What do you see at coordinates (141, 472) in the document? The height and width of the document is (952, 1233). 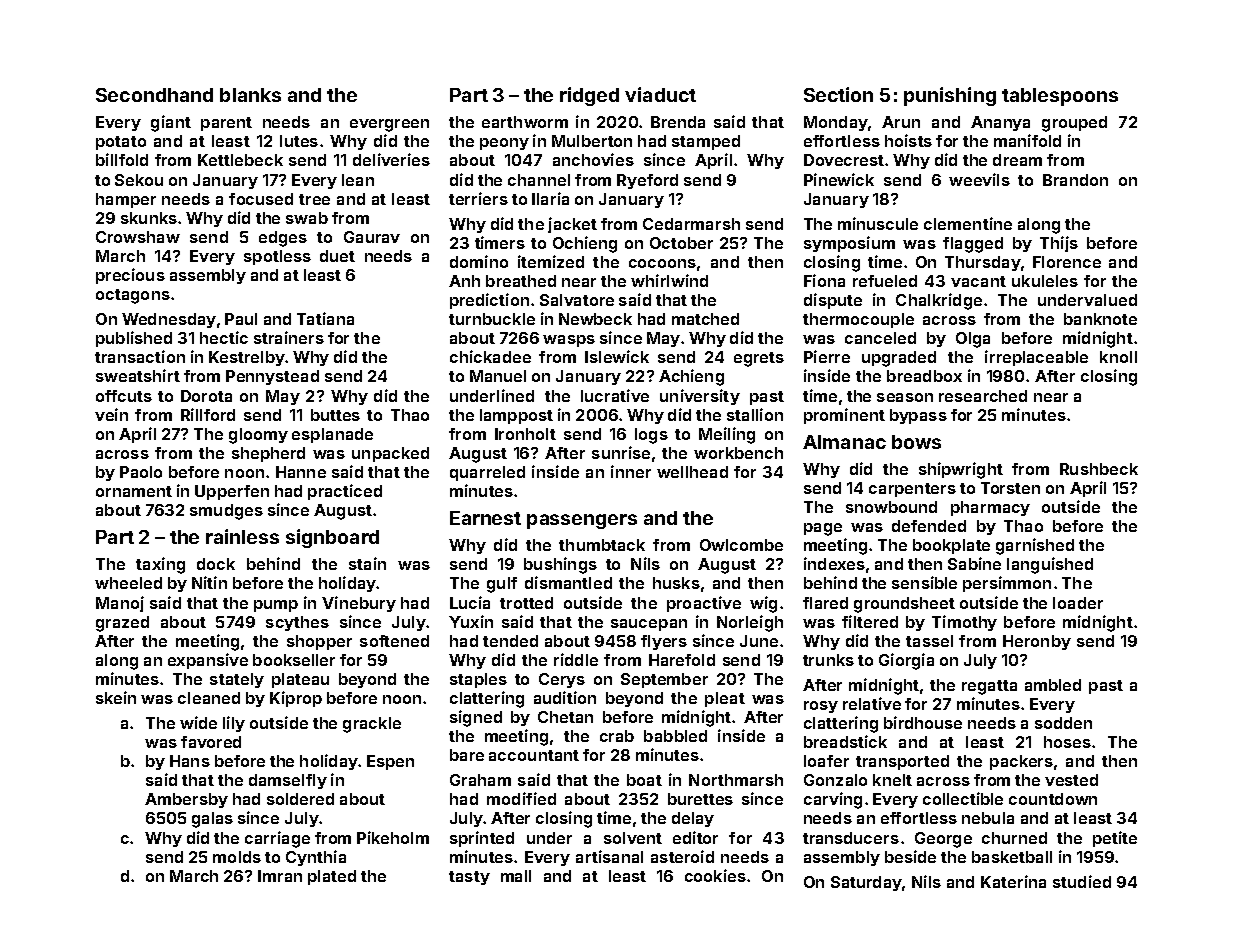 I see `Paolo` at bounding box center [141, 472].
